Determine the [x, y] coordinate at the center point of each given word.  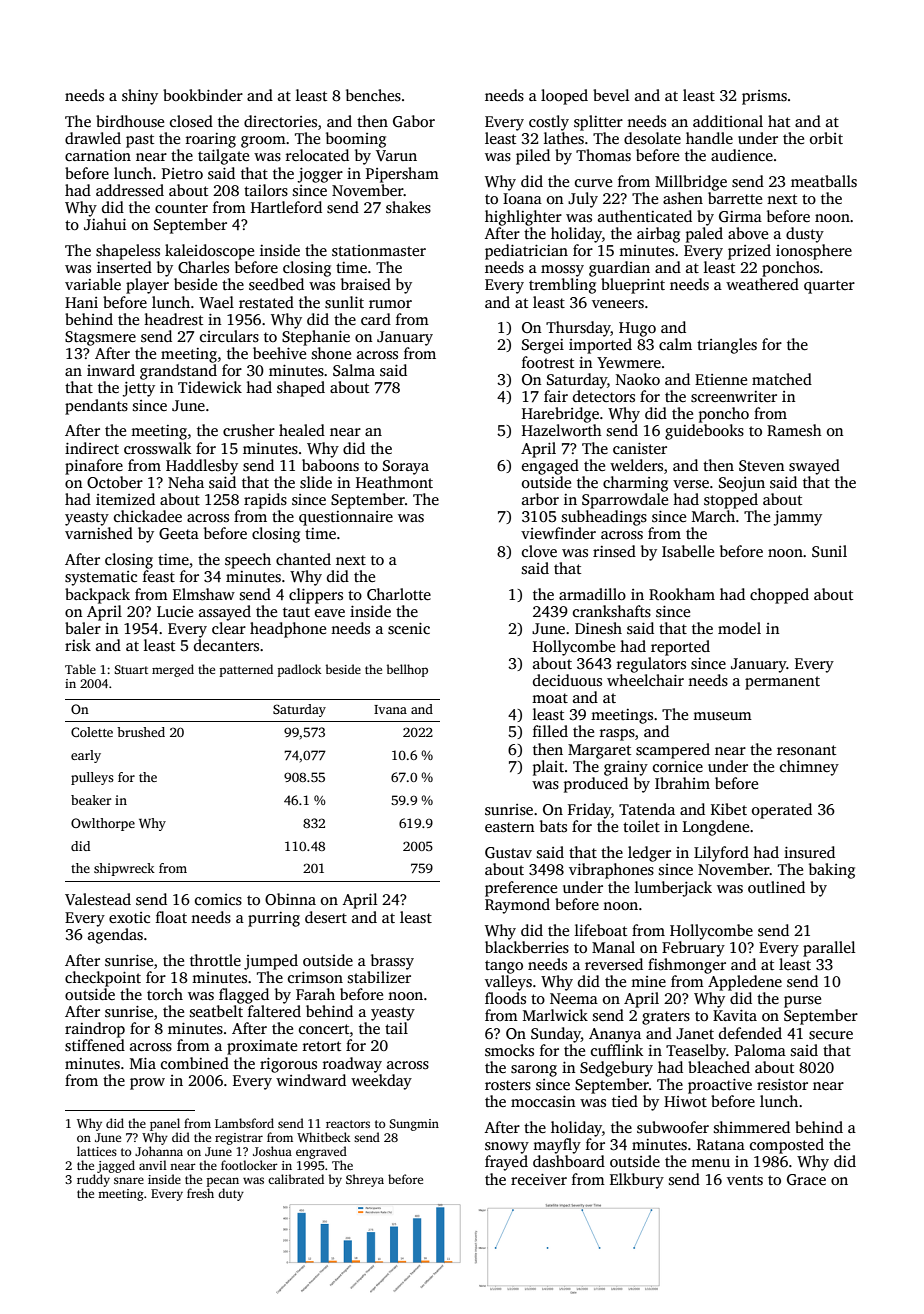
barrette [735, 198]
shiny [140, 97]
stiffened [95, 1045]
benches [373, 95]
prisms [764, 97]
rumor [390, 304]
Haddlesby [202, 467]
